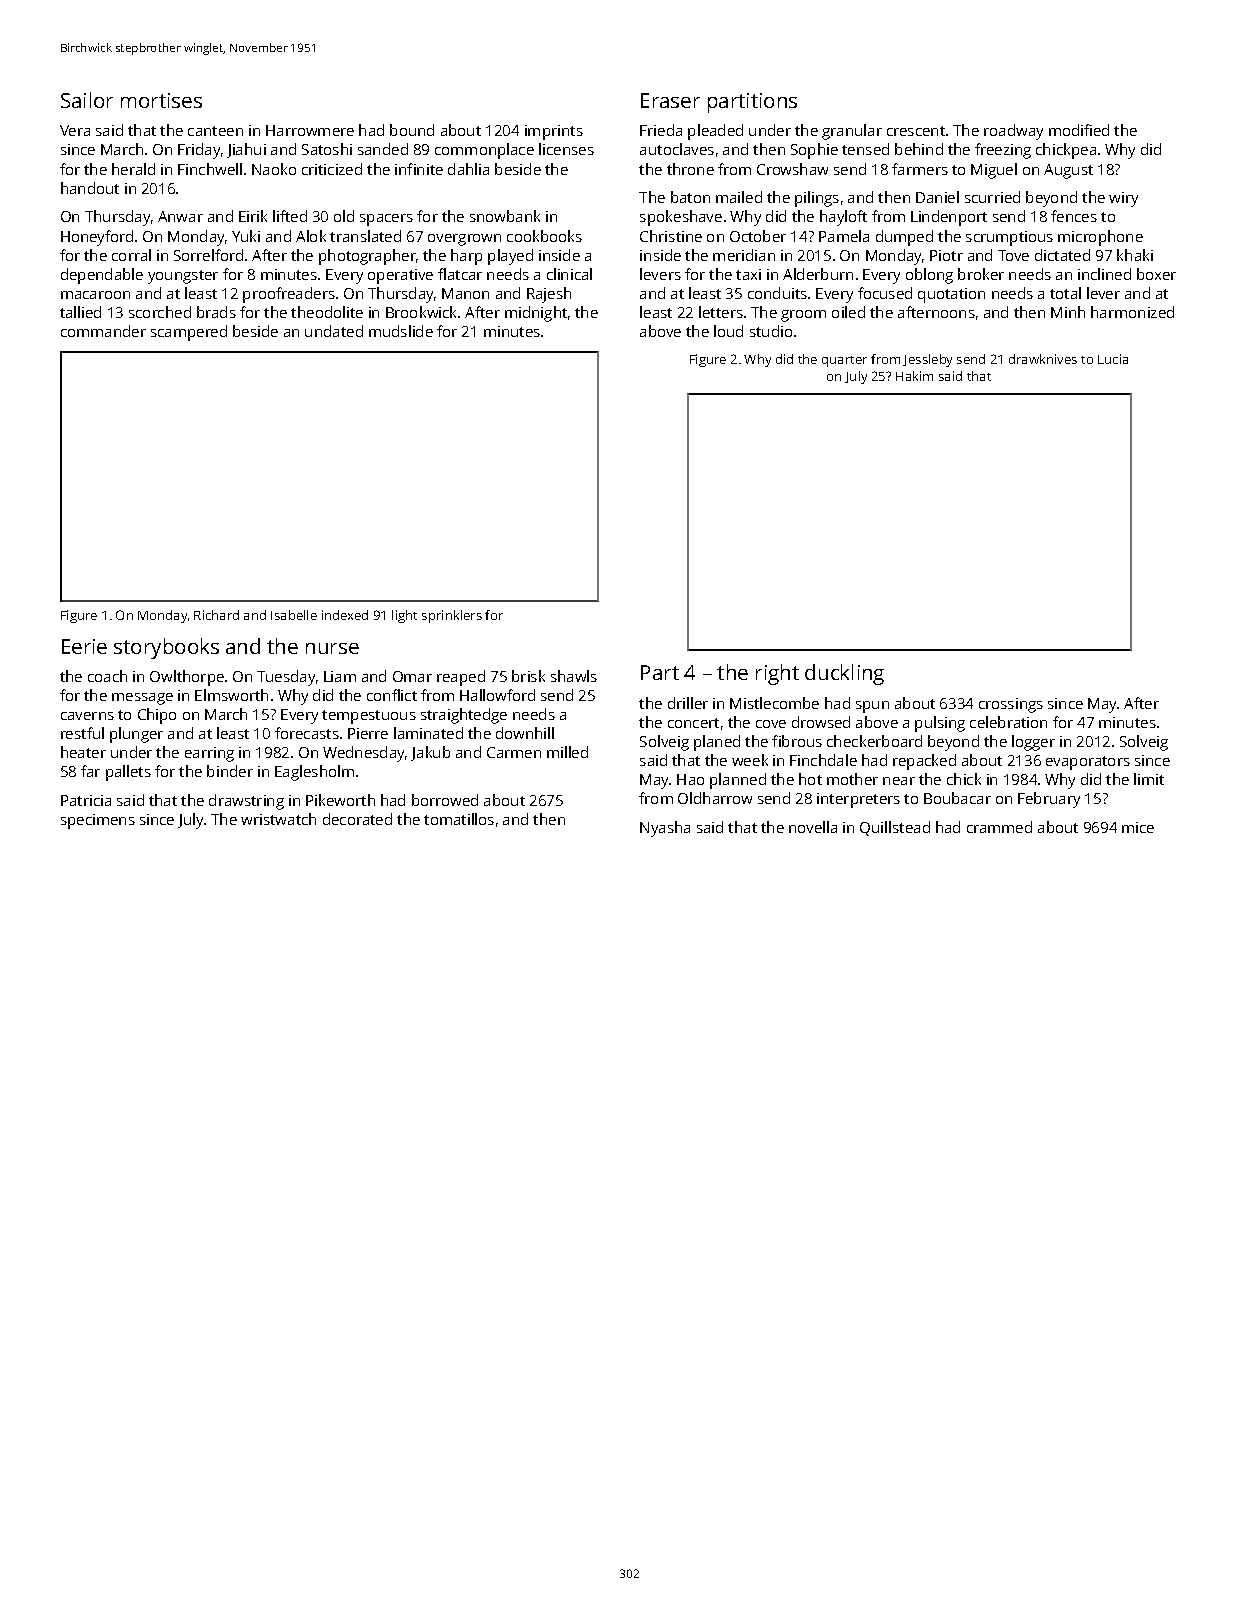  Describe the element at coordinates (670, 100) in the page. I see `Eraser` at that location.
